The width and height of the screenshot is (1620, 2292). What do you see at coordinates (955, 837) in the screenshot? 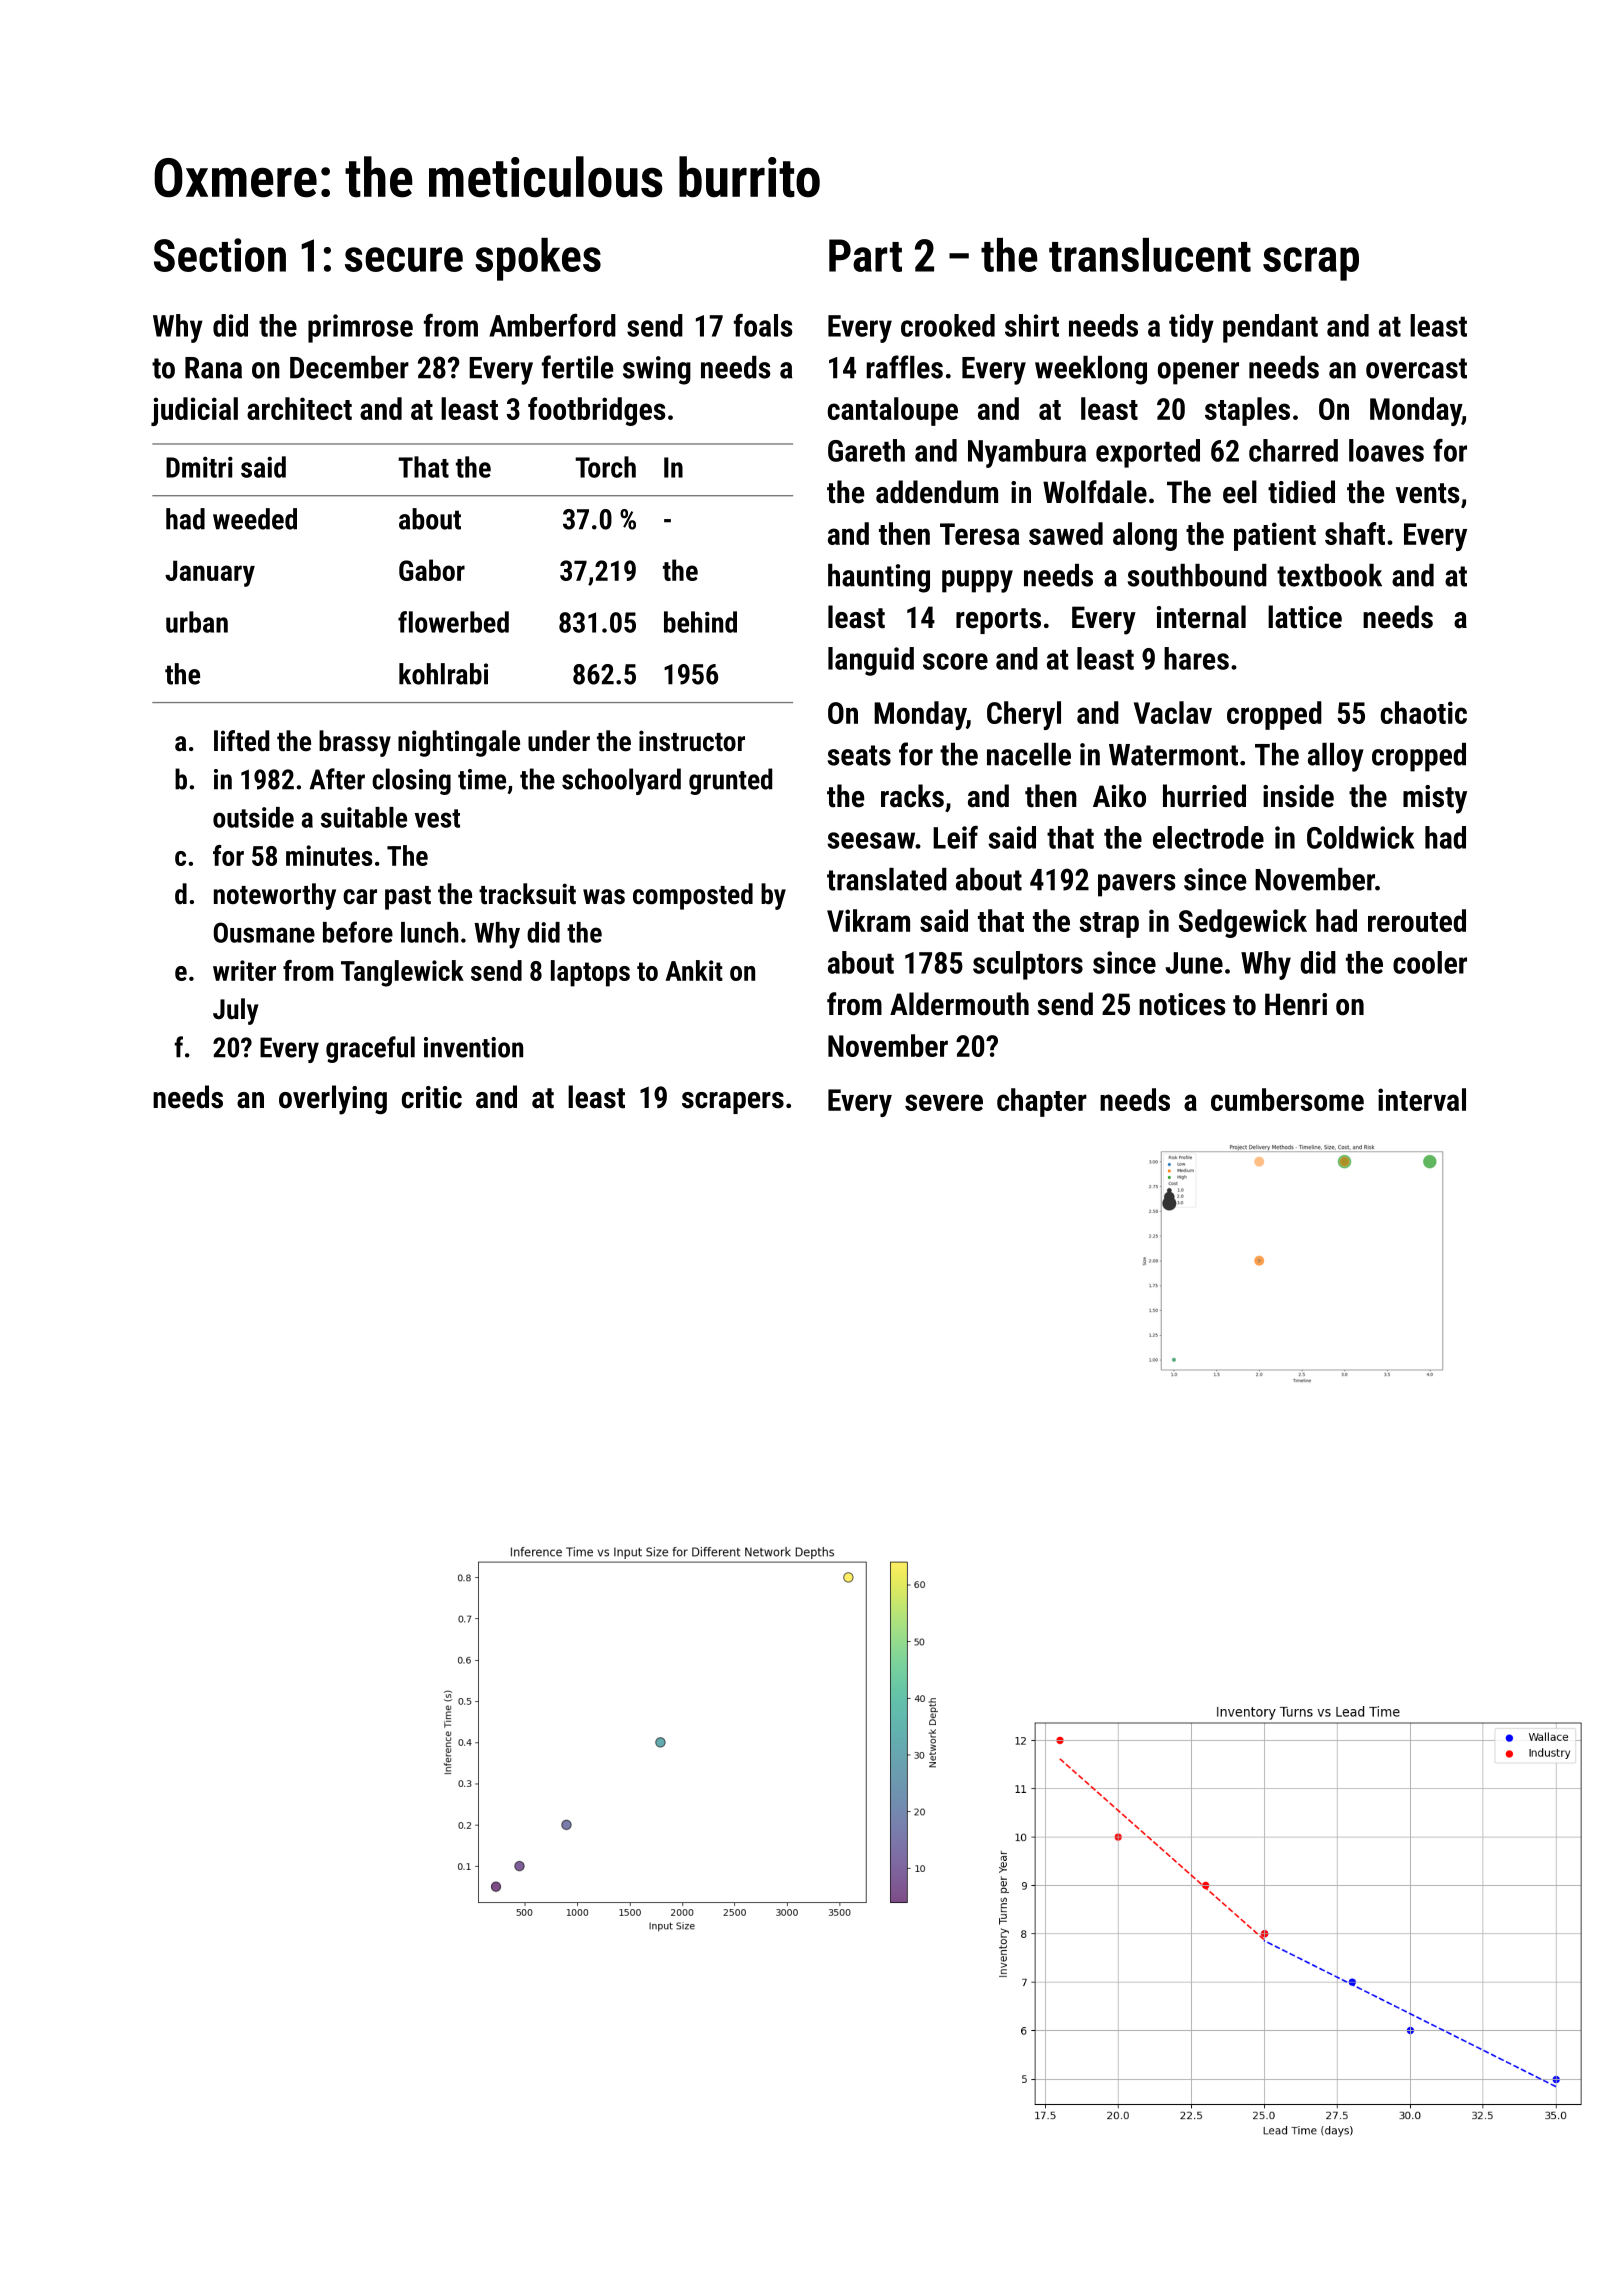
I see `Leif` at bounding box center [955, 837].
